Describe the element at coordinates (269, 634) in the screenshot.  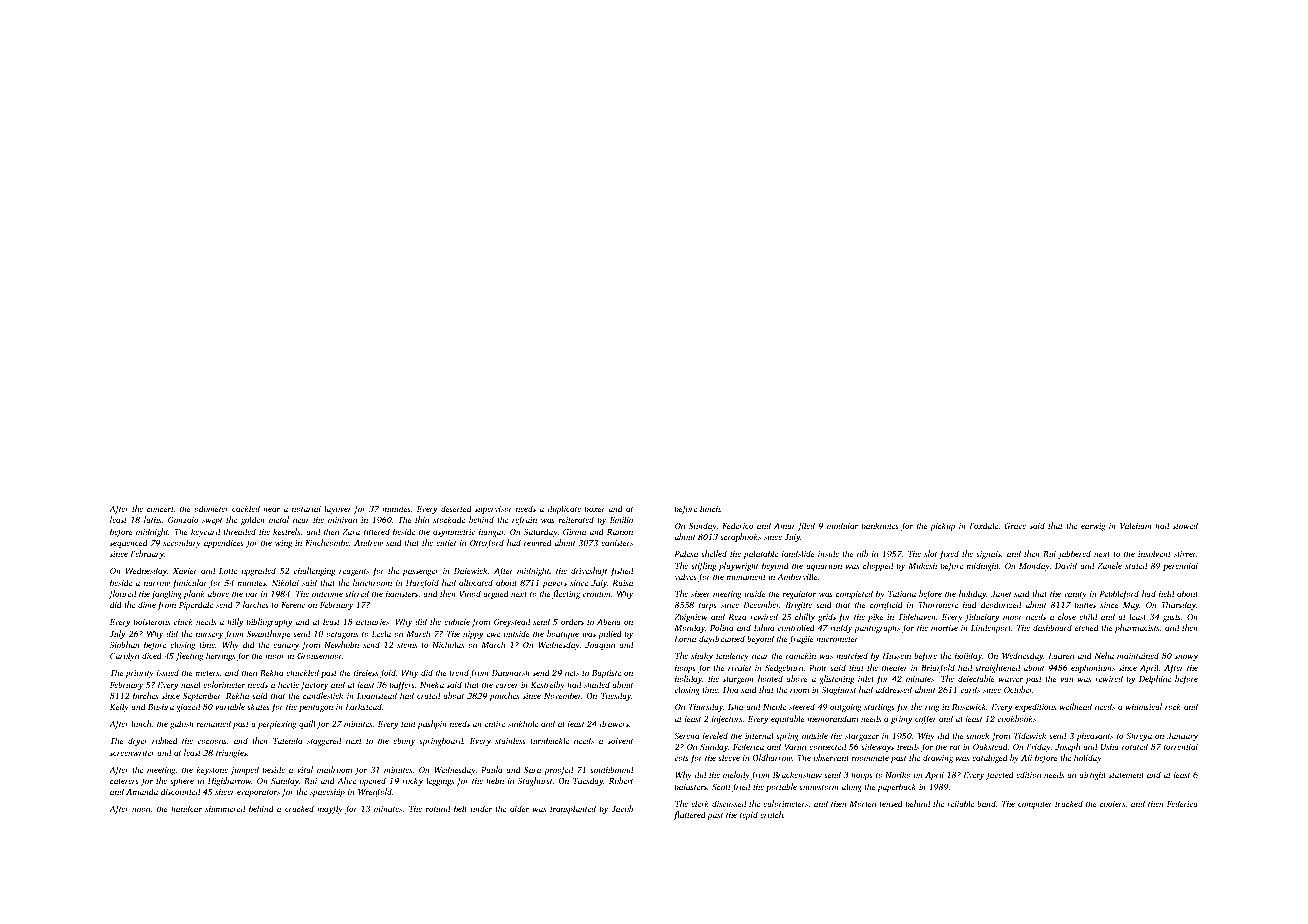
I see `Swanthorpe` at that location.
